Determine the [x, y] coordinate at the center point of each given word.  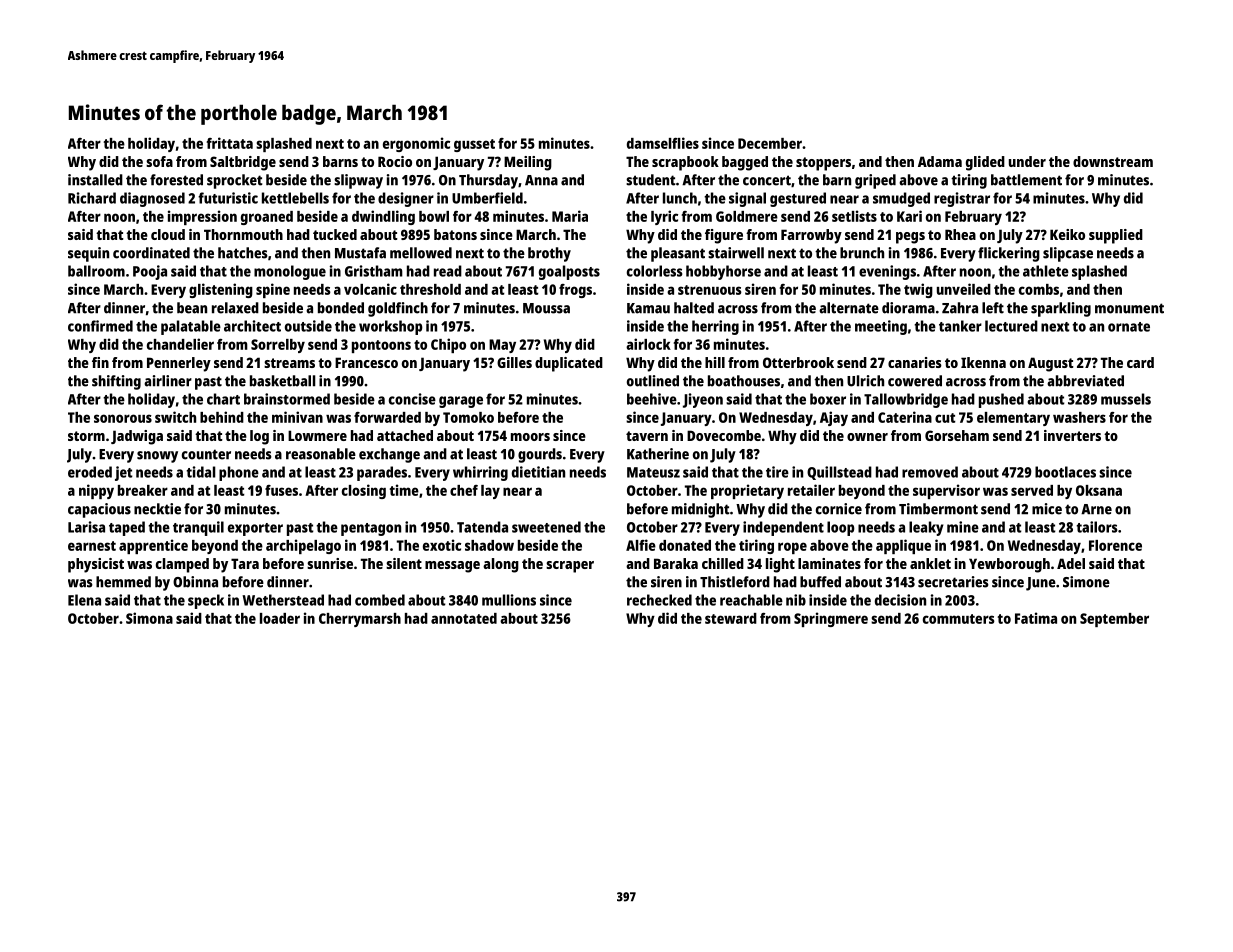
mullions [509, 600]
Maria [570, 216]
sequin [88, 254]
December [770, 143]
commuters [959, 619]
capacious [99, 510]
